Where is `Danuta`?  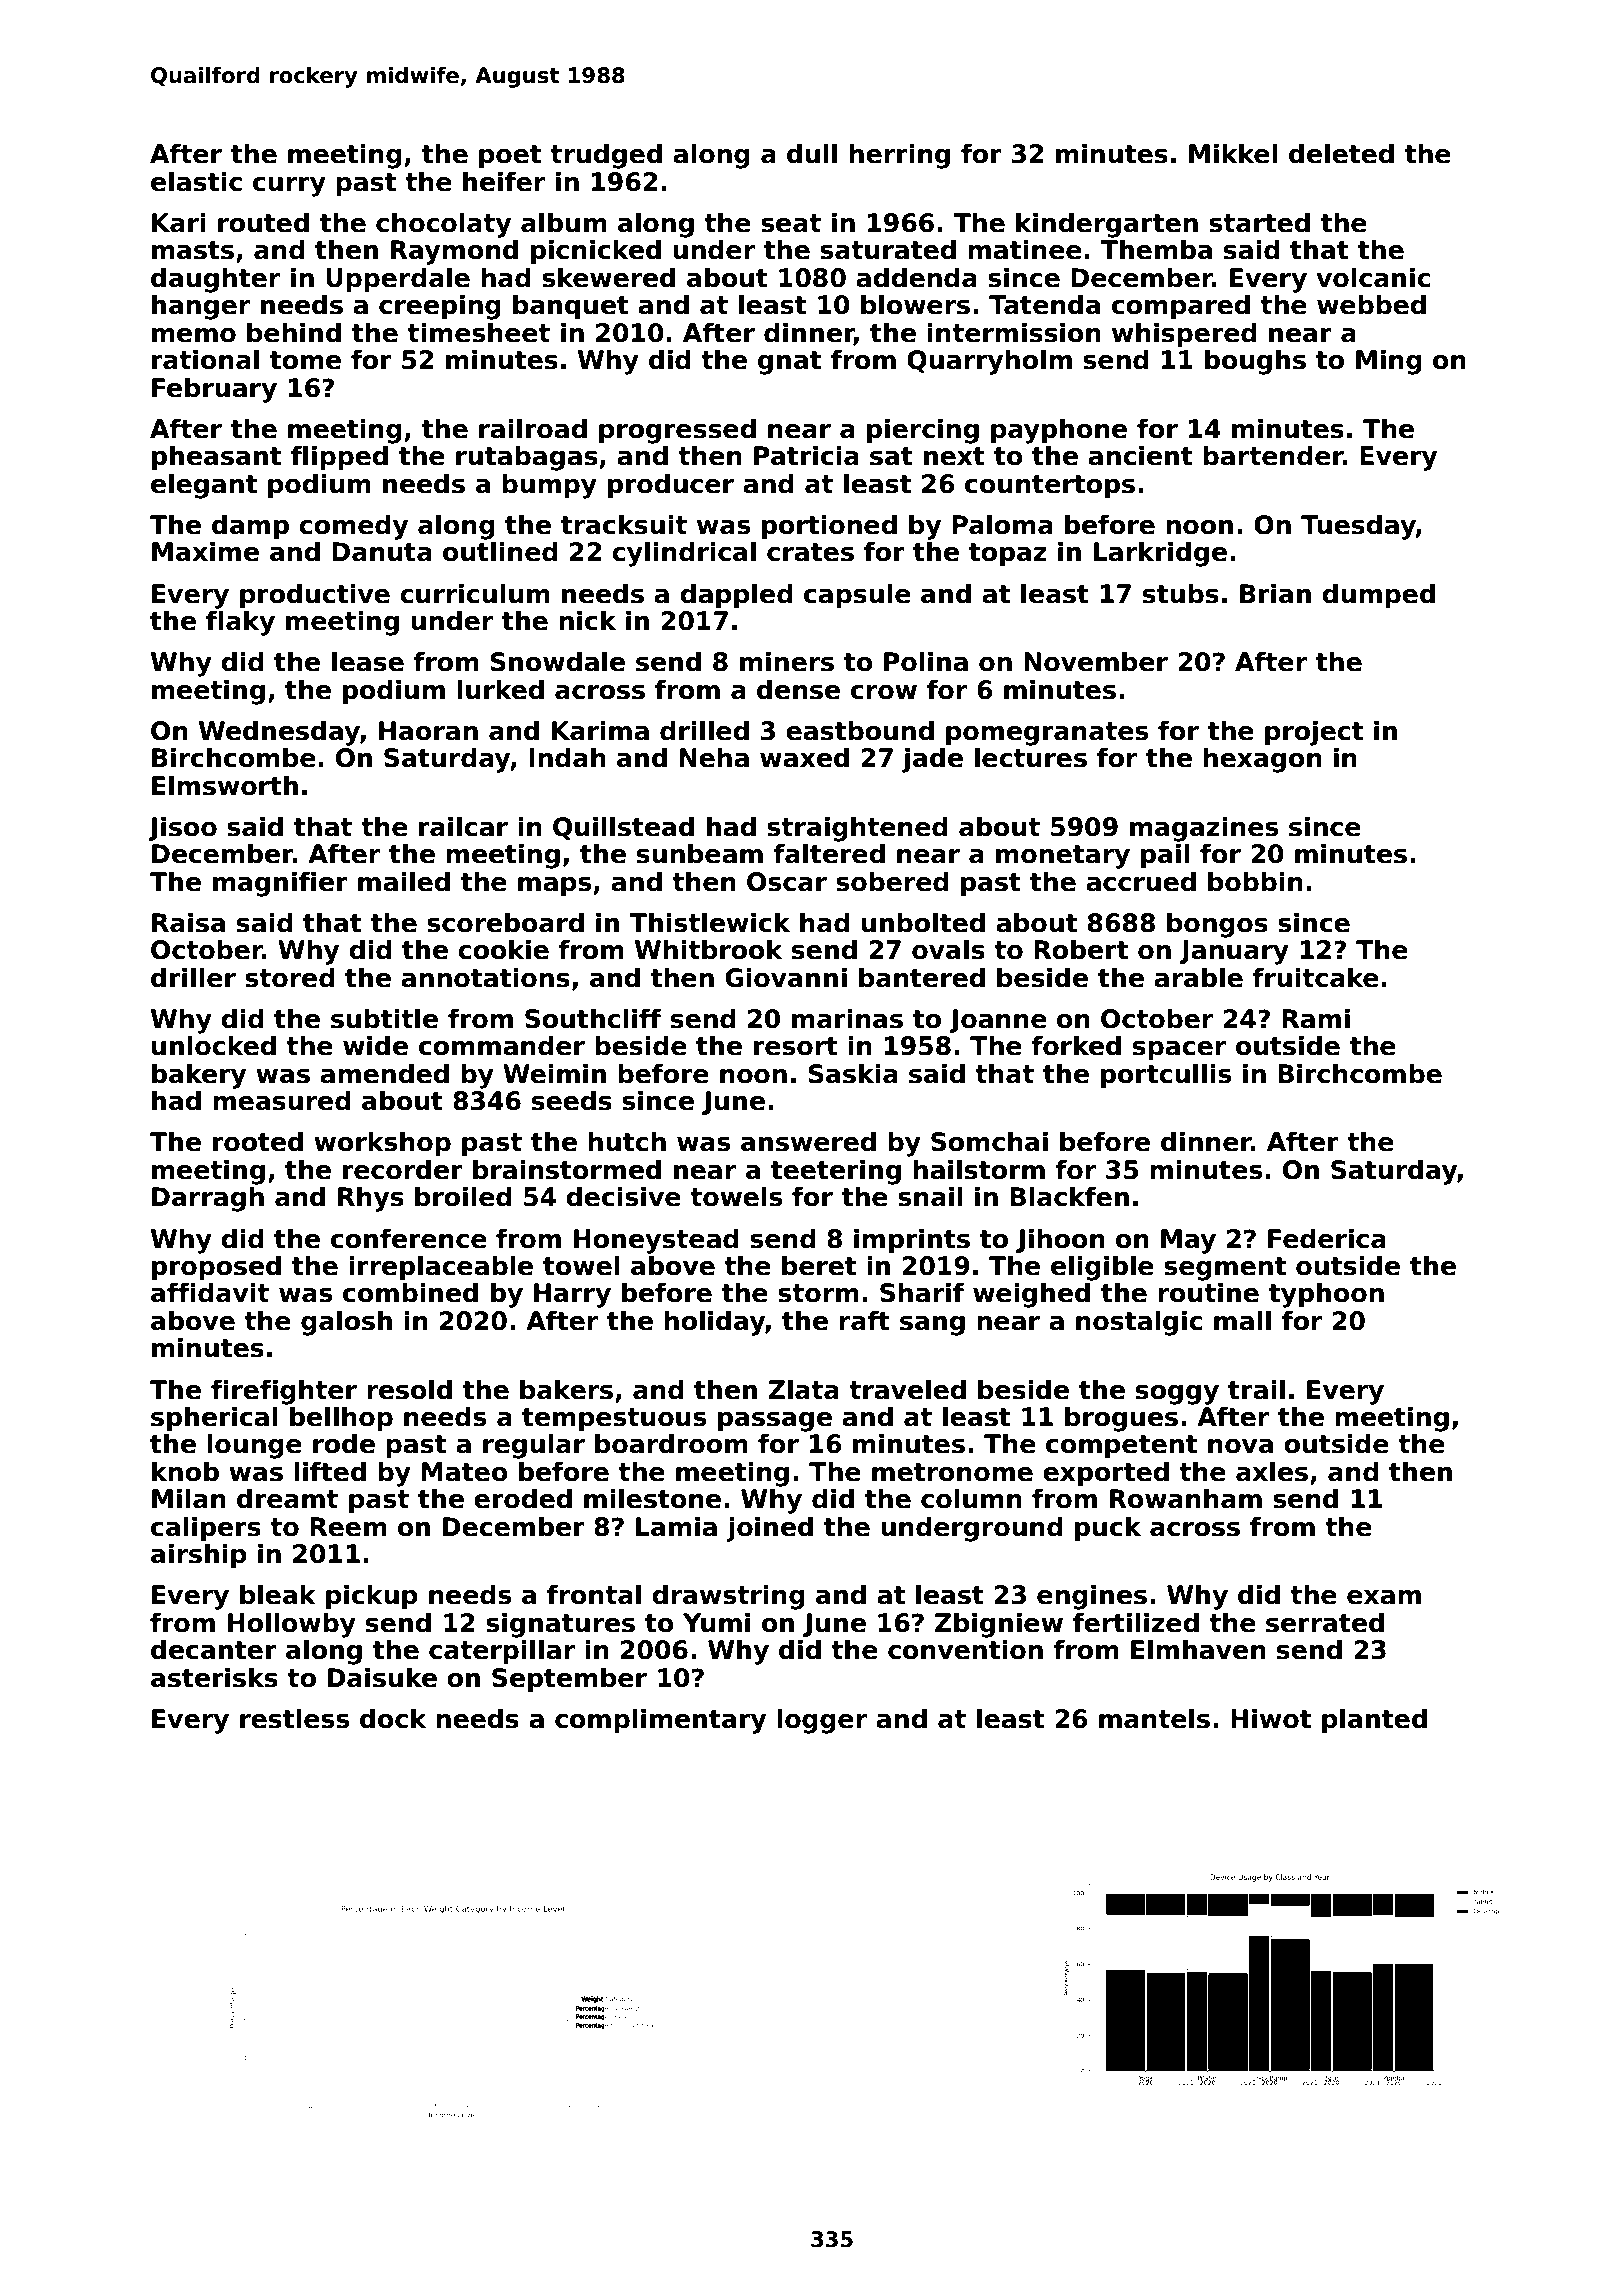
Danuta is located at coordinates (382, 552).
